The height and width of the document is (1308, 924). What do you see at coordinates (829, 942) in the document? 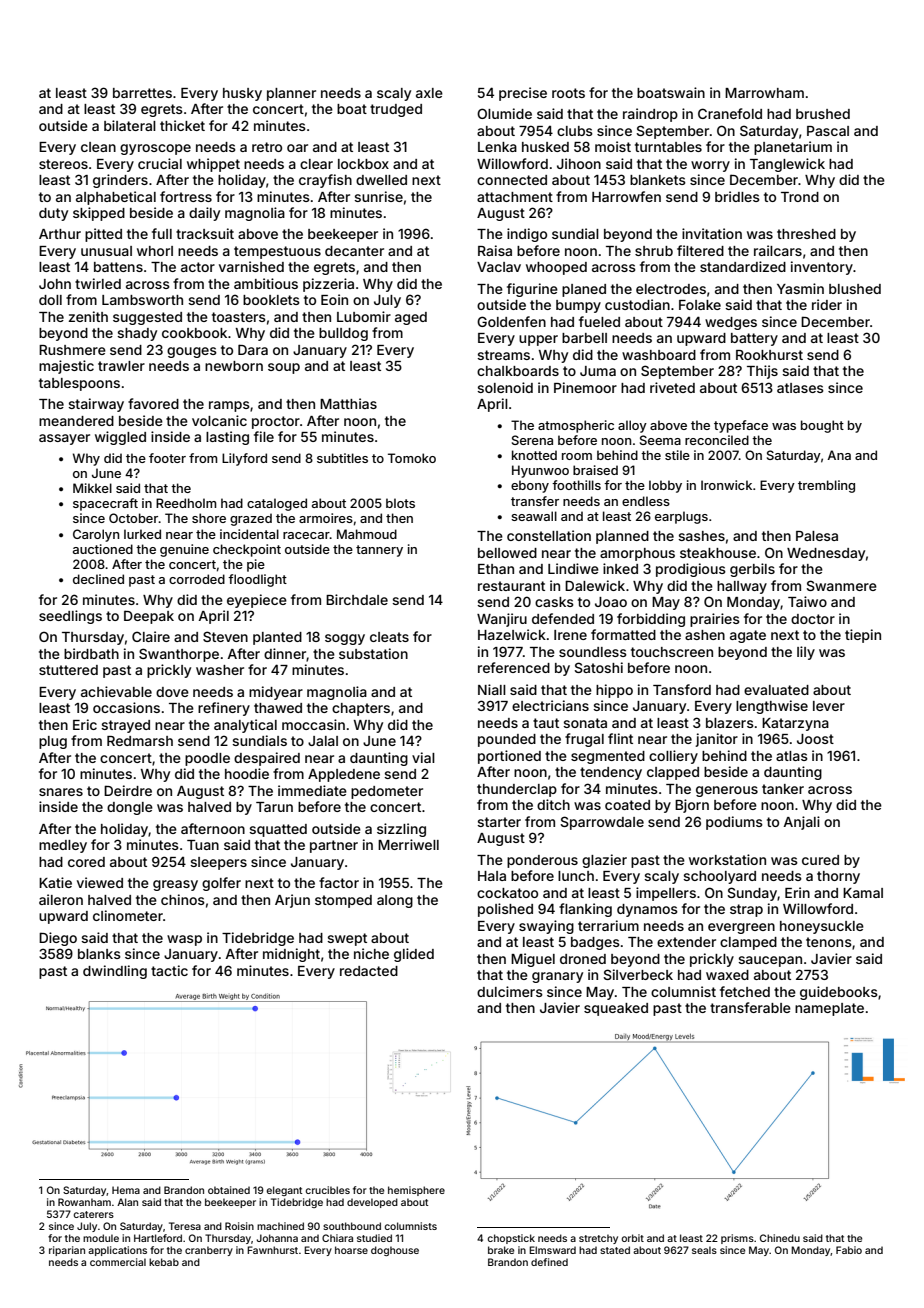
I see `tenons` at bounding box center [829, 942].
